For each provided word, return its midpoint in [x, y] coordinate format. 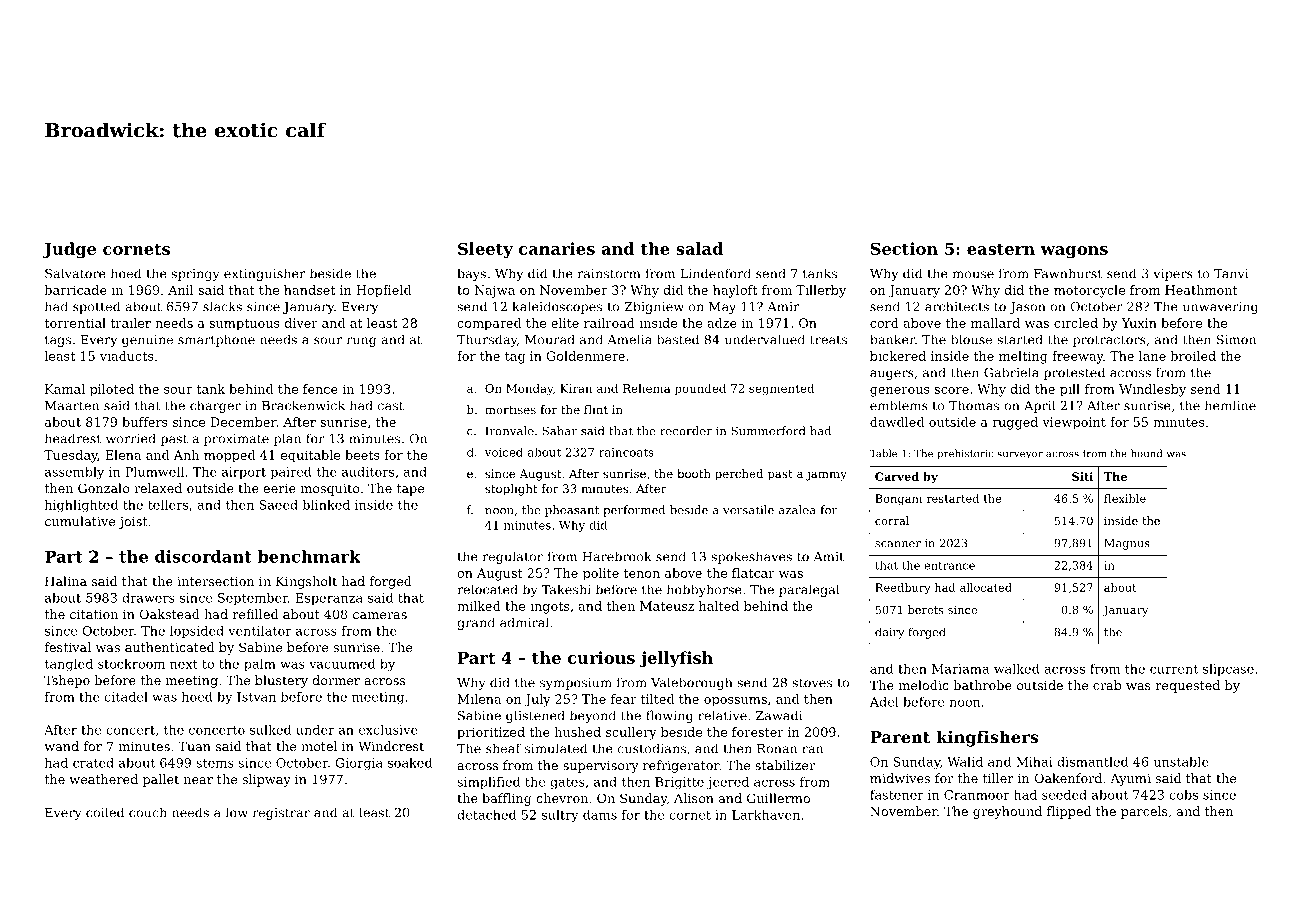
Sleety [485, 250]
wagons [1074, 252]
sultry [560, 816]
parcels [1144, 812]
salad [699, 248]
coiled [105, 812]
